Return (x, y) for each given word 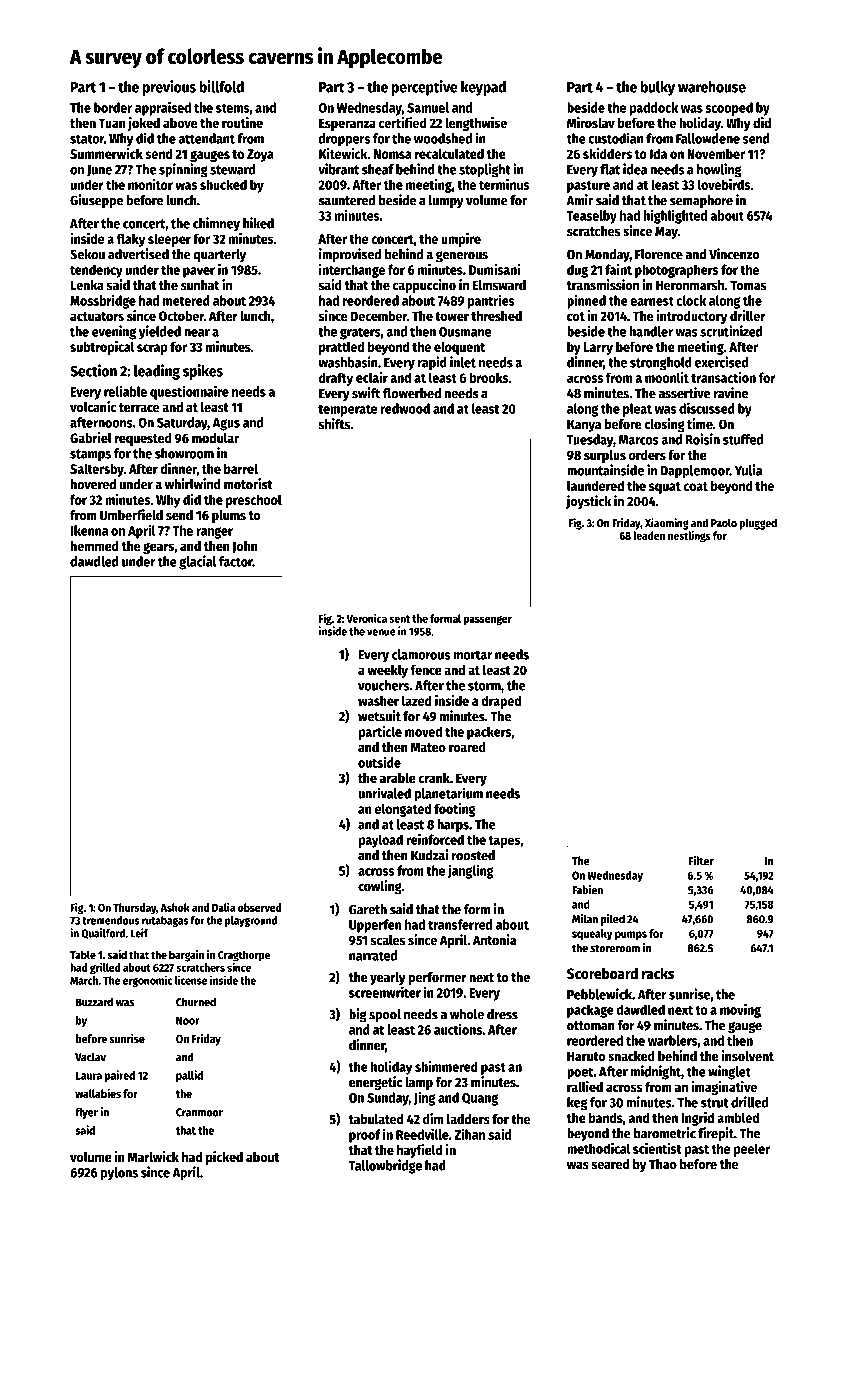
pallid (189, 1076)
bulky (658, 88)
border (113, 107)
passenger (487, 620)
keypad (483, 88)
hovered (93, 484)
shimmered (446, 1066)
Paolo (724, 523)
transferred (460, 924)
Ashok (175, 907)
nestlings (689, 536)
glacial (197, 562)
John (245, 547)
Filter (701, 861)
